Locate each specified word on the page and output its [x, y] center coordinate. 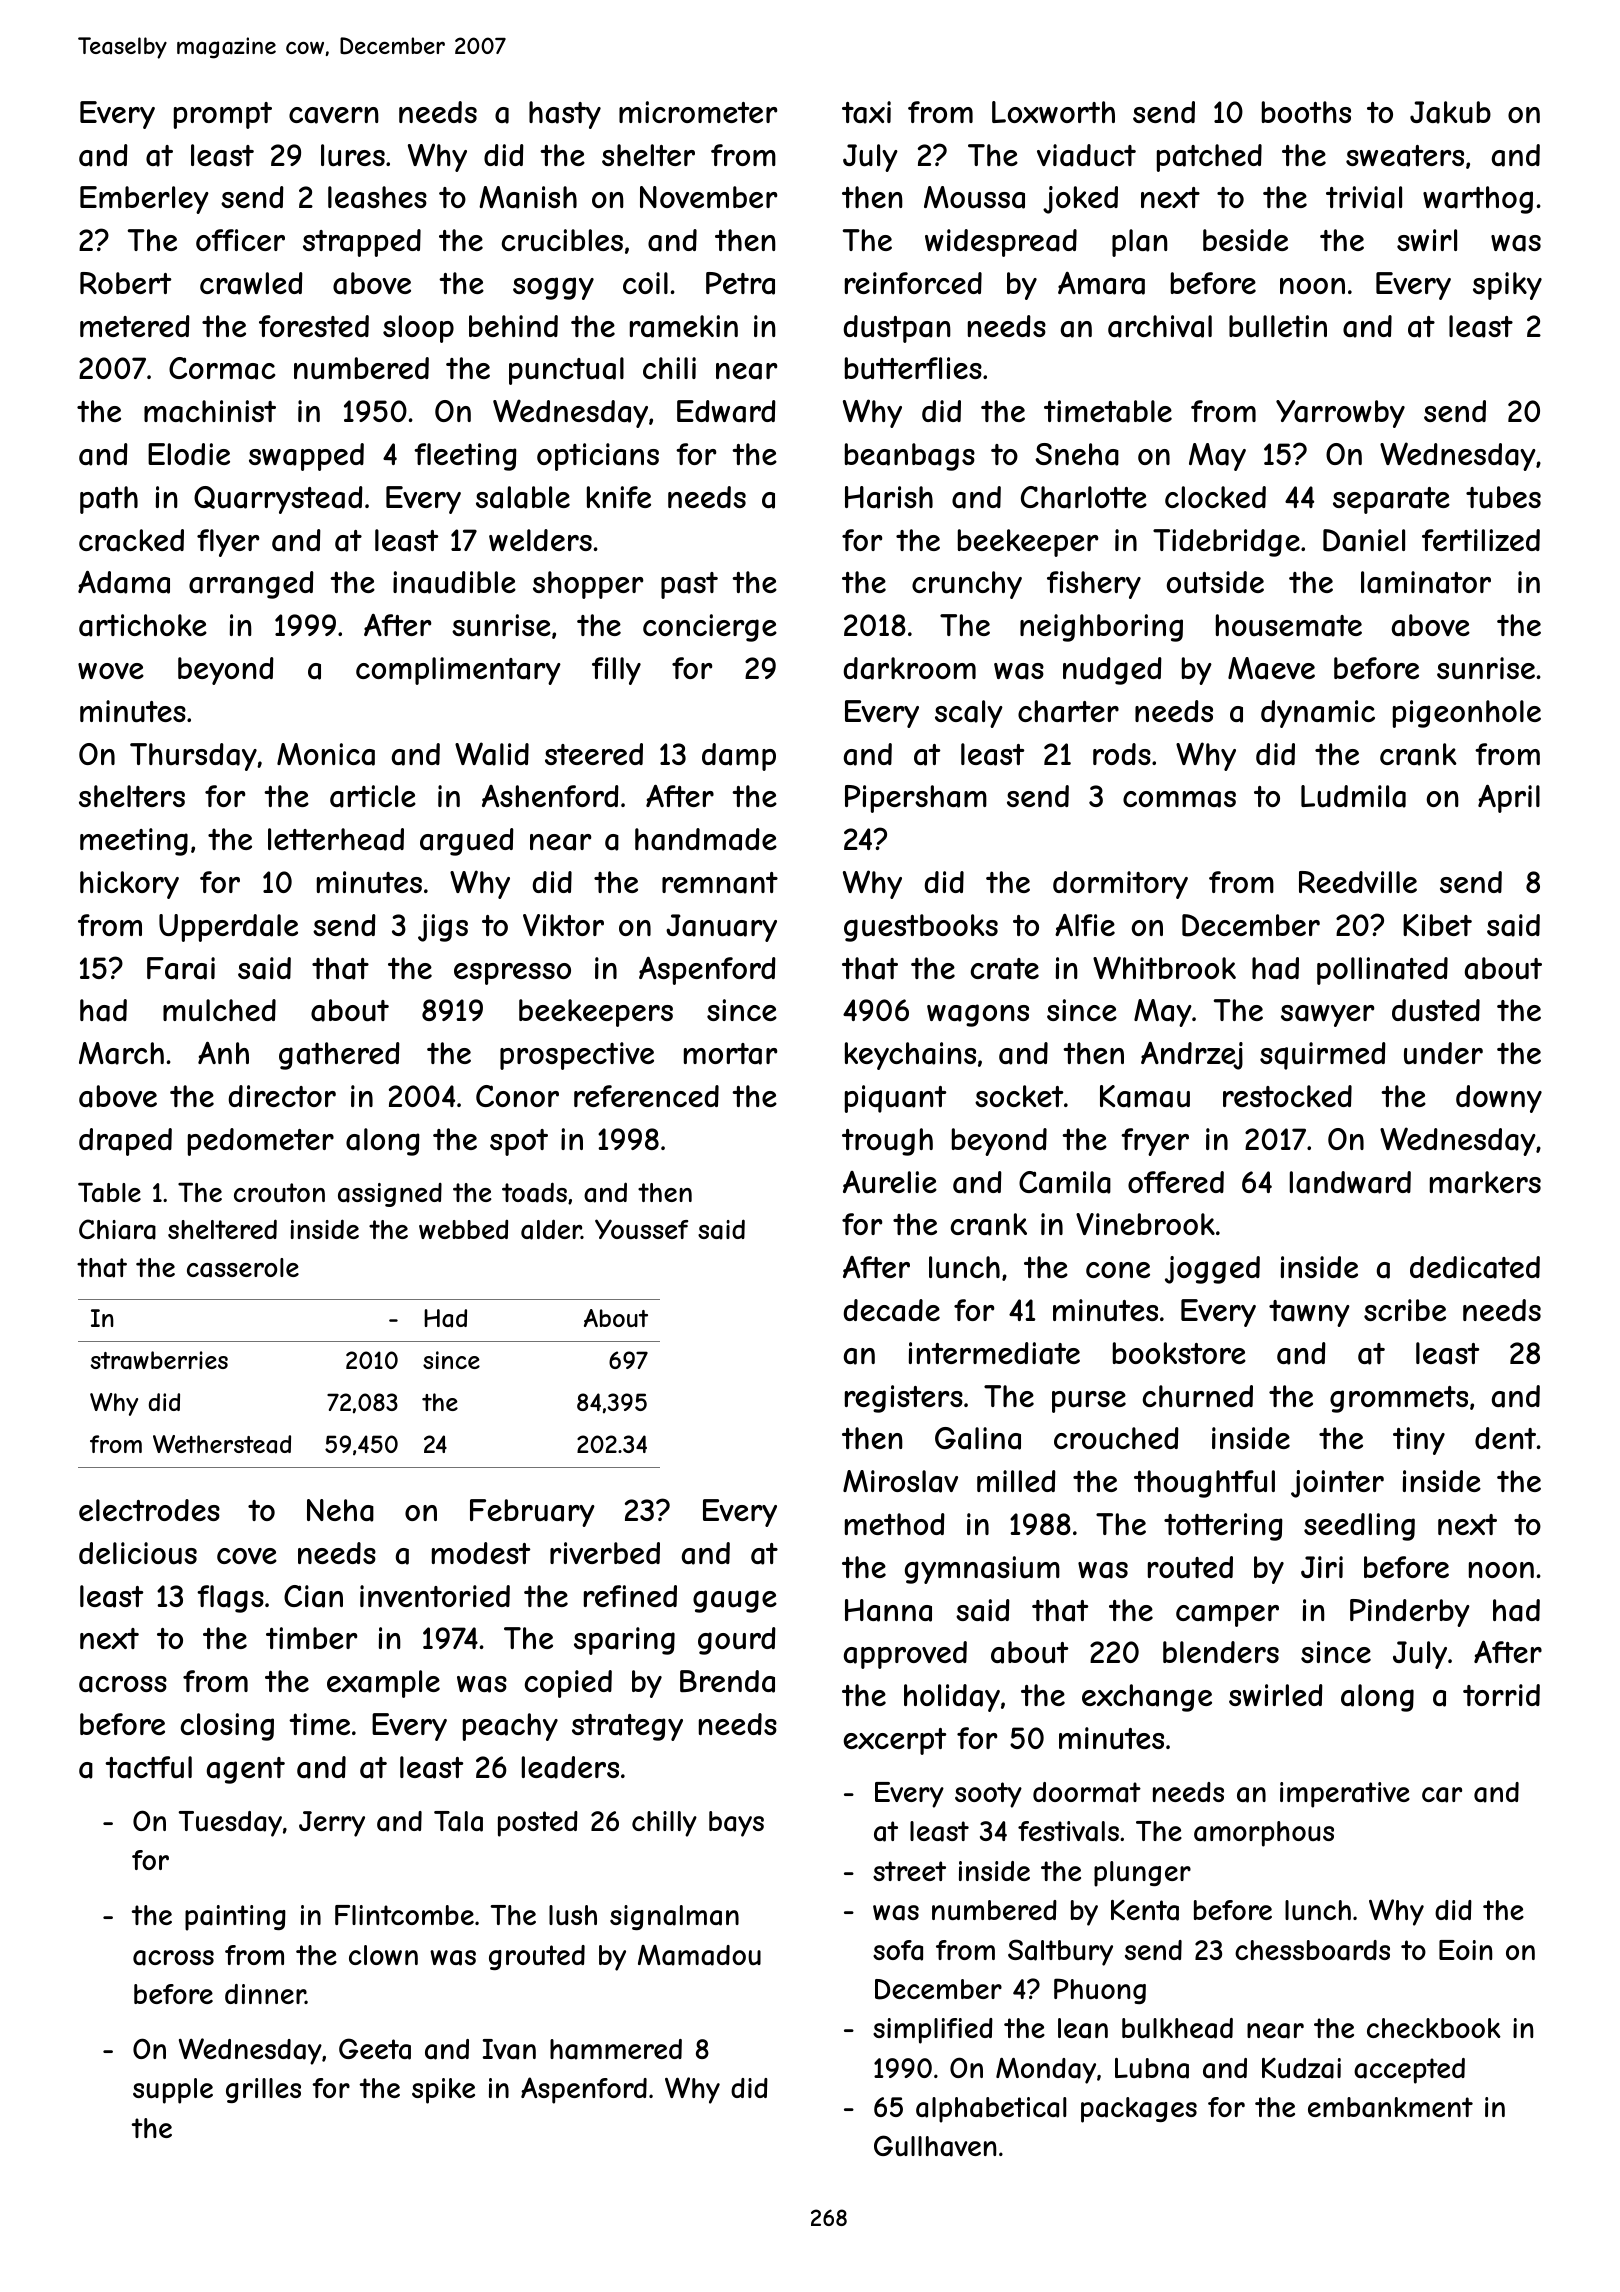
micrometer [698, 112]
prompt [223, 115]
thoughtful [1204, 1484]
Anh [223, 1053]
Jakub [1450, 112]
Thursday [193, 757]
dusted [1436, 1010]
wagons [978, 1015]
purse [1089, 1402]
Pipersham [916, 799]
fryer [1155, 1142]
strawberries [159, 1360]
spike [443, 2091]
